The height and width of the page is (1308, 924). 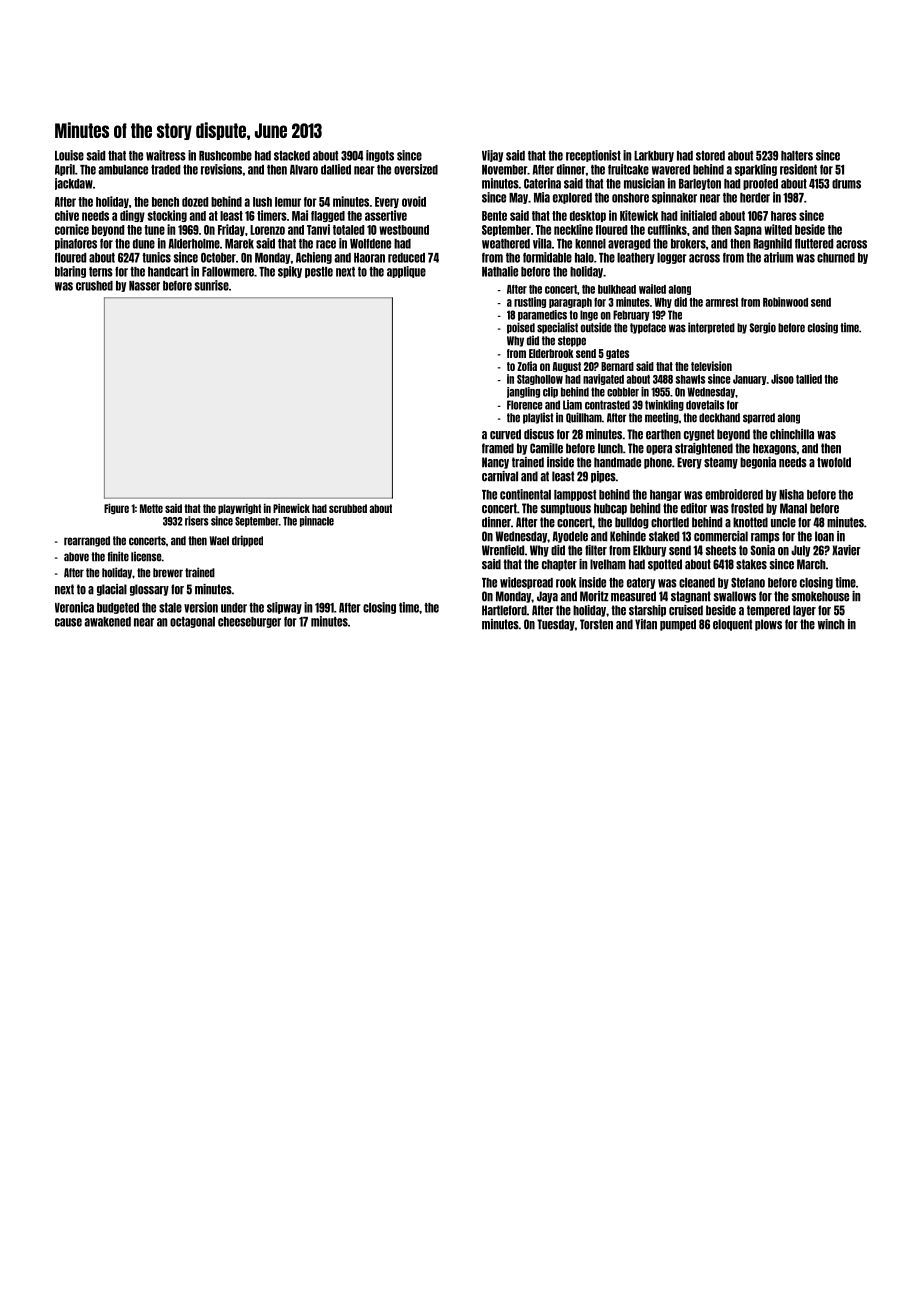 I want to click on stored, so click(x=710, y=156).
